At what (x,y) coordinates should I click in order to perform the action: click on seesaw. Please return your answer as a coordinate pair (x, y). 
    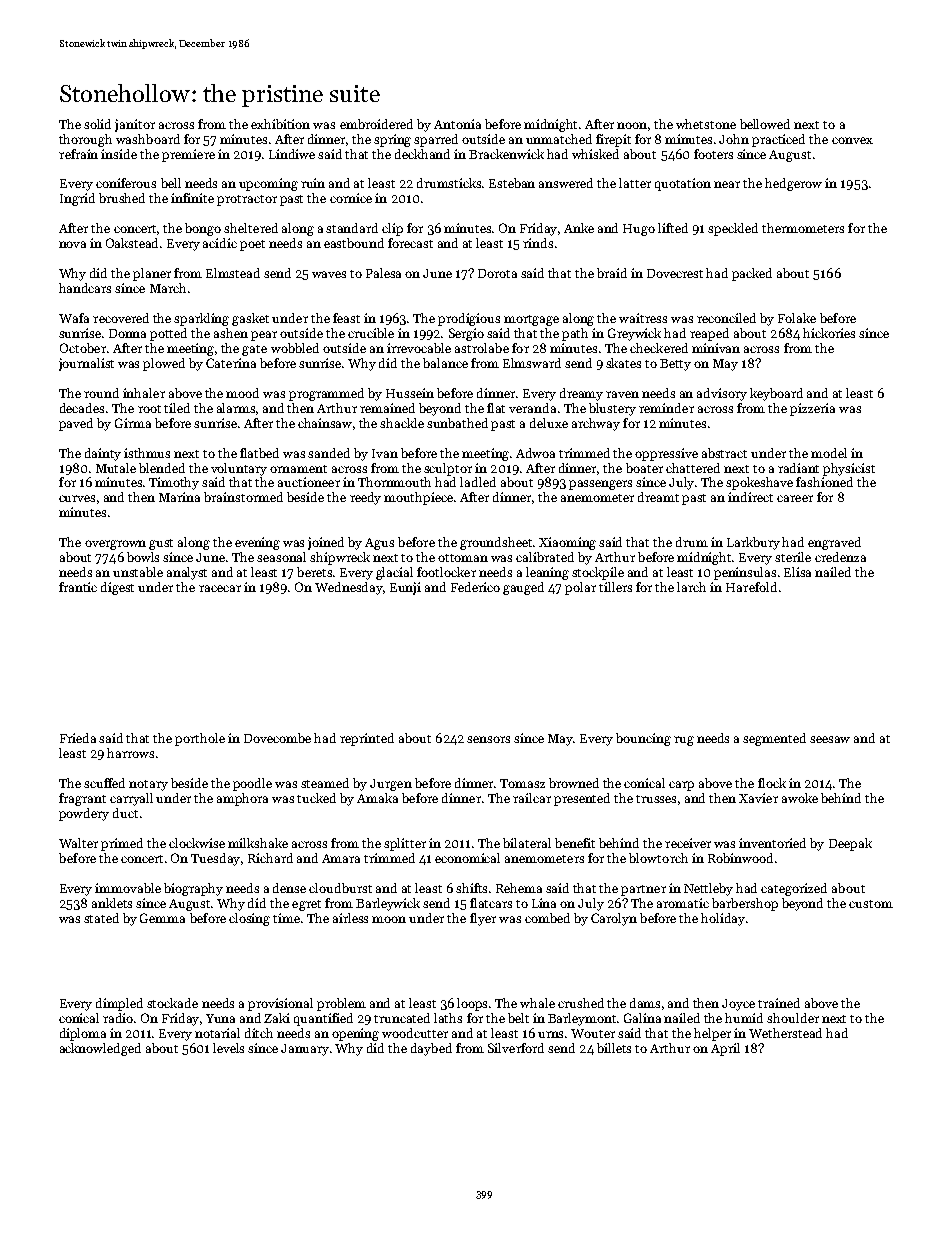
    Looking at the image, I should click on (830, 739).
